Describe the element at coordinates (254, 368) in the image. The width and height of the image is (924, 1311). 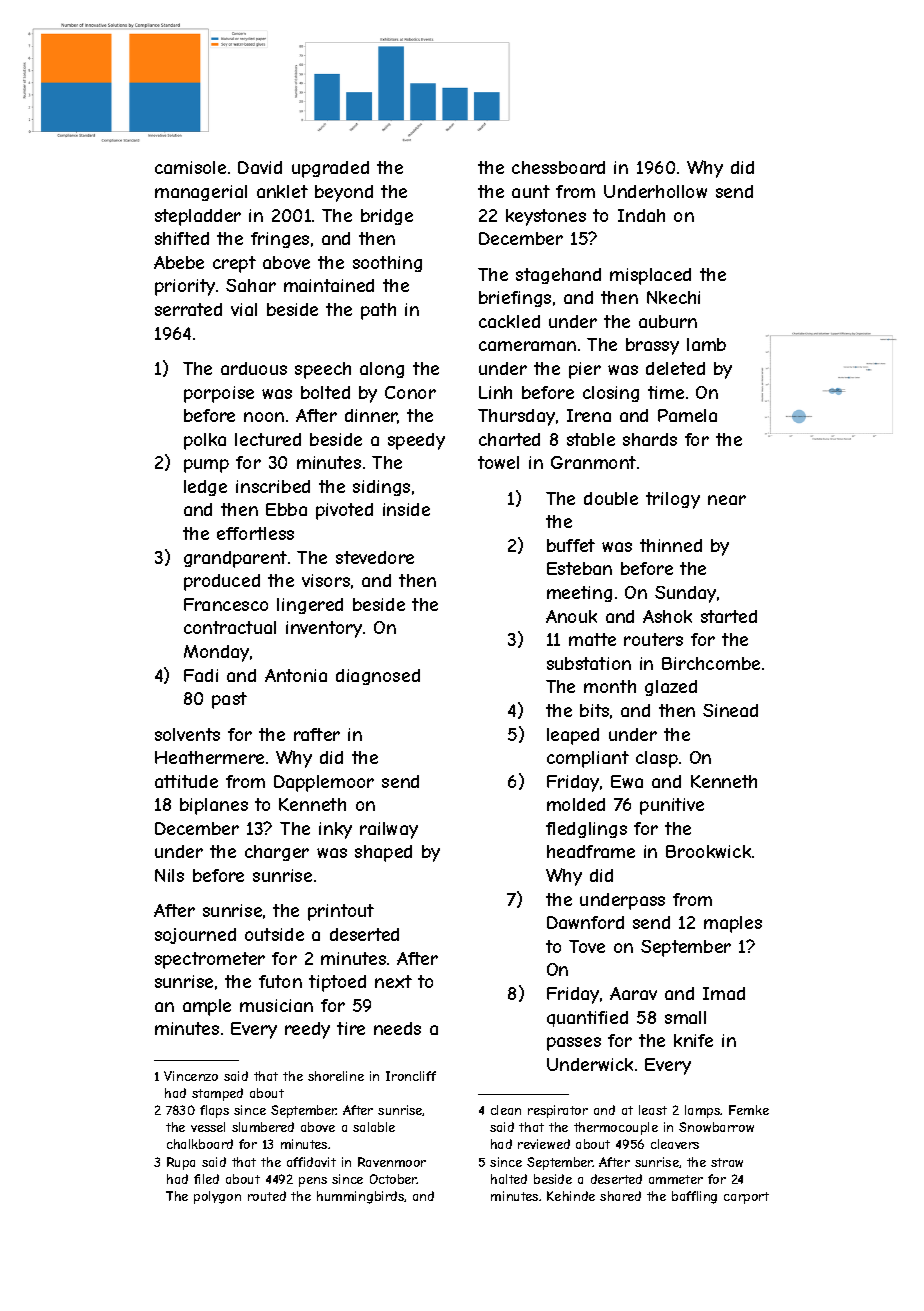
I see `arduous` at that location.
